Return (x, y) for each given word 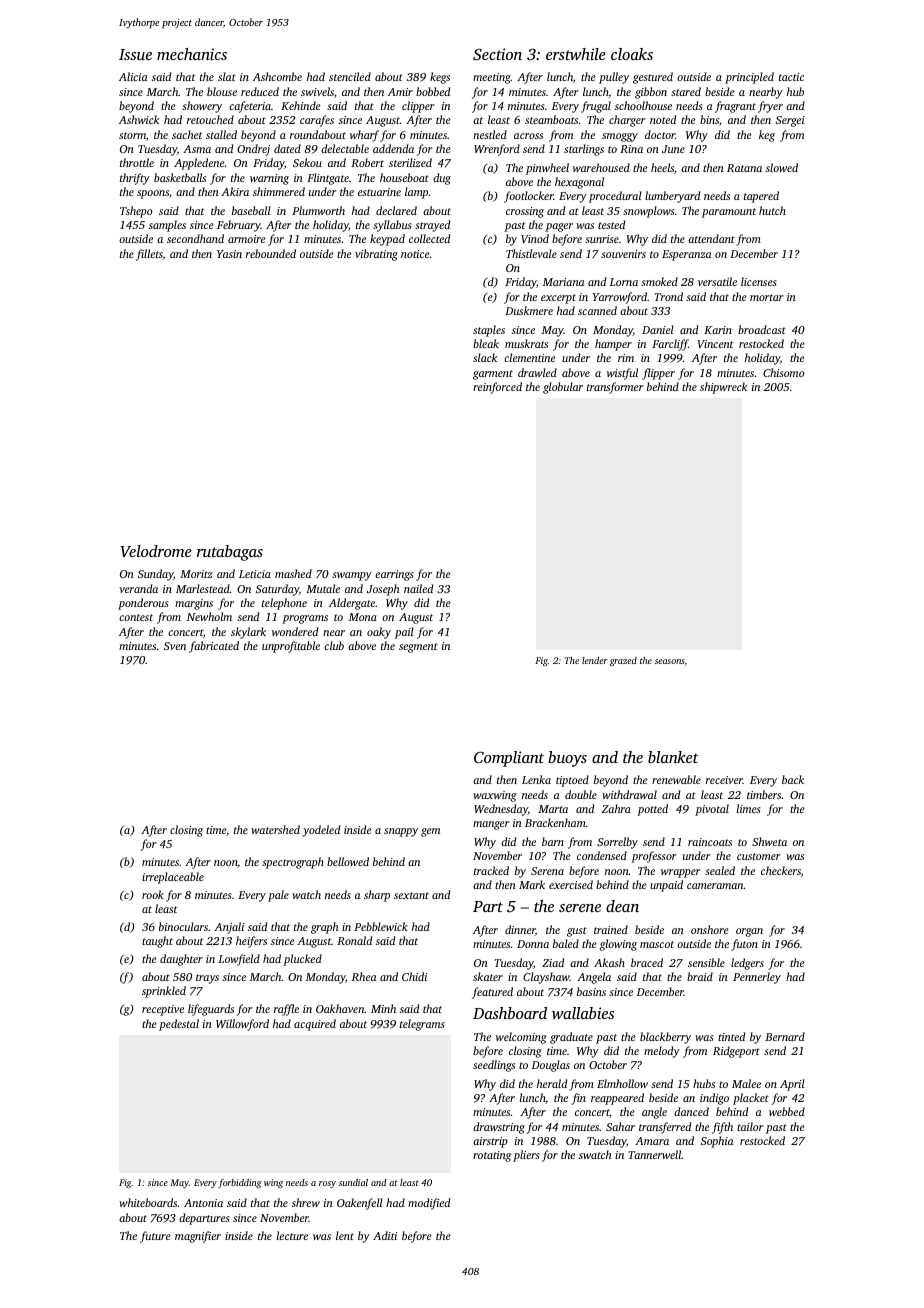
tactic (791, 77)
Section (497, 54)
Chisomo (783, 372)
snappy (401, 832)
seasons (670, 661)
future (155, 1237)
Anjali (229, 928)
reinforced (497, 388)
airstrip (490, 1142)
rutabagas (230, 553)
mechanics (192, 54)
